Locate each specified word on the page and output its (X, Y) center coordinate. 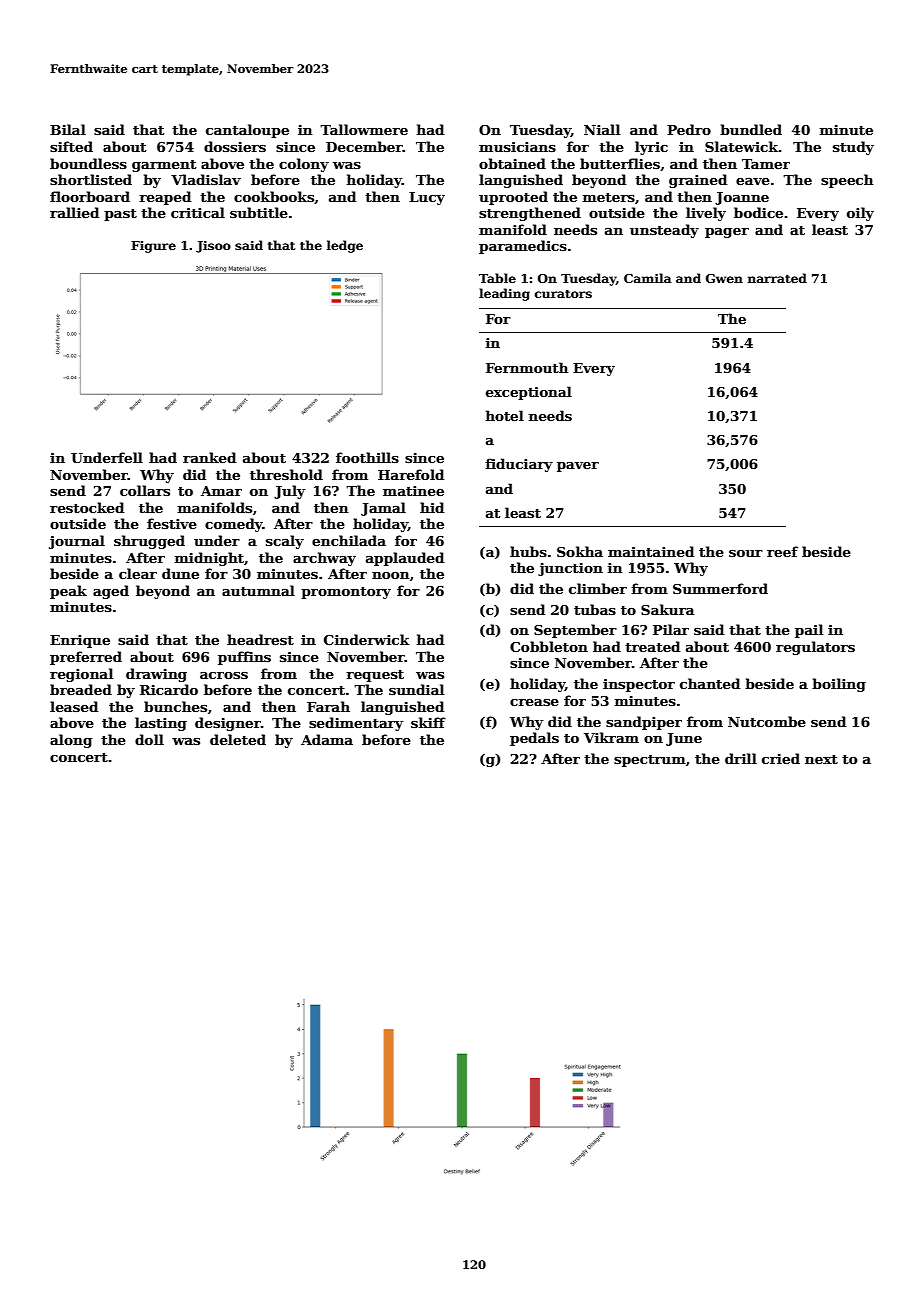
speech (847, 181)
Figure (153, 247)
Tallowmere (364, 129)
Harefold (411, 474)
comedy (234, 525)
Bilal (68, 129)
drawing (156, 675)
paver (578, 467)
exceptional (529, 393)
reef (782, 551)
